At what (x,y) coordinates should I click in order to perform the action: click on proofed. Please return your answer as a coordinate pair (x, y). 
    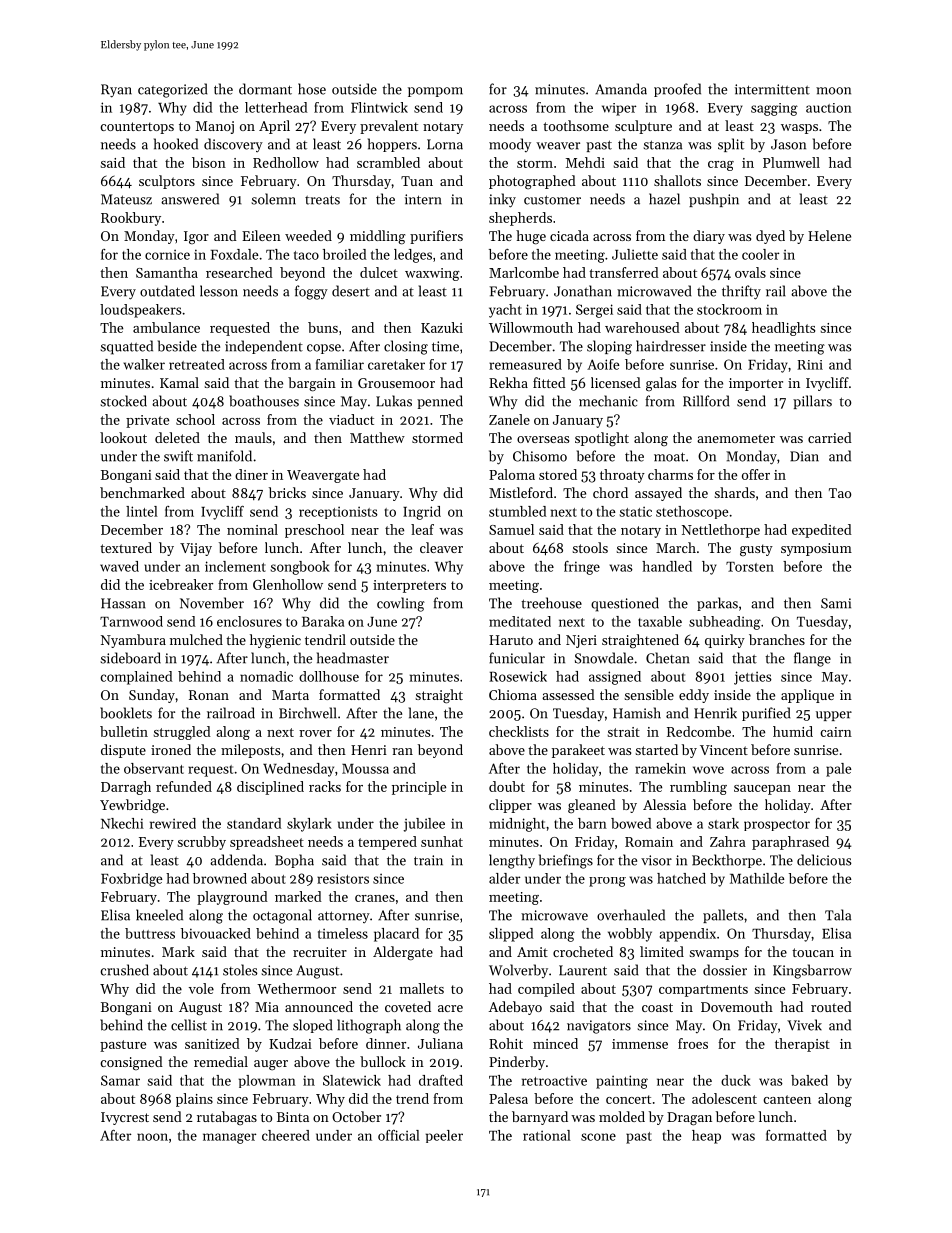
    Looking at the image, I should click on (677, 90).
